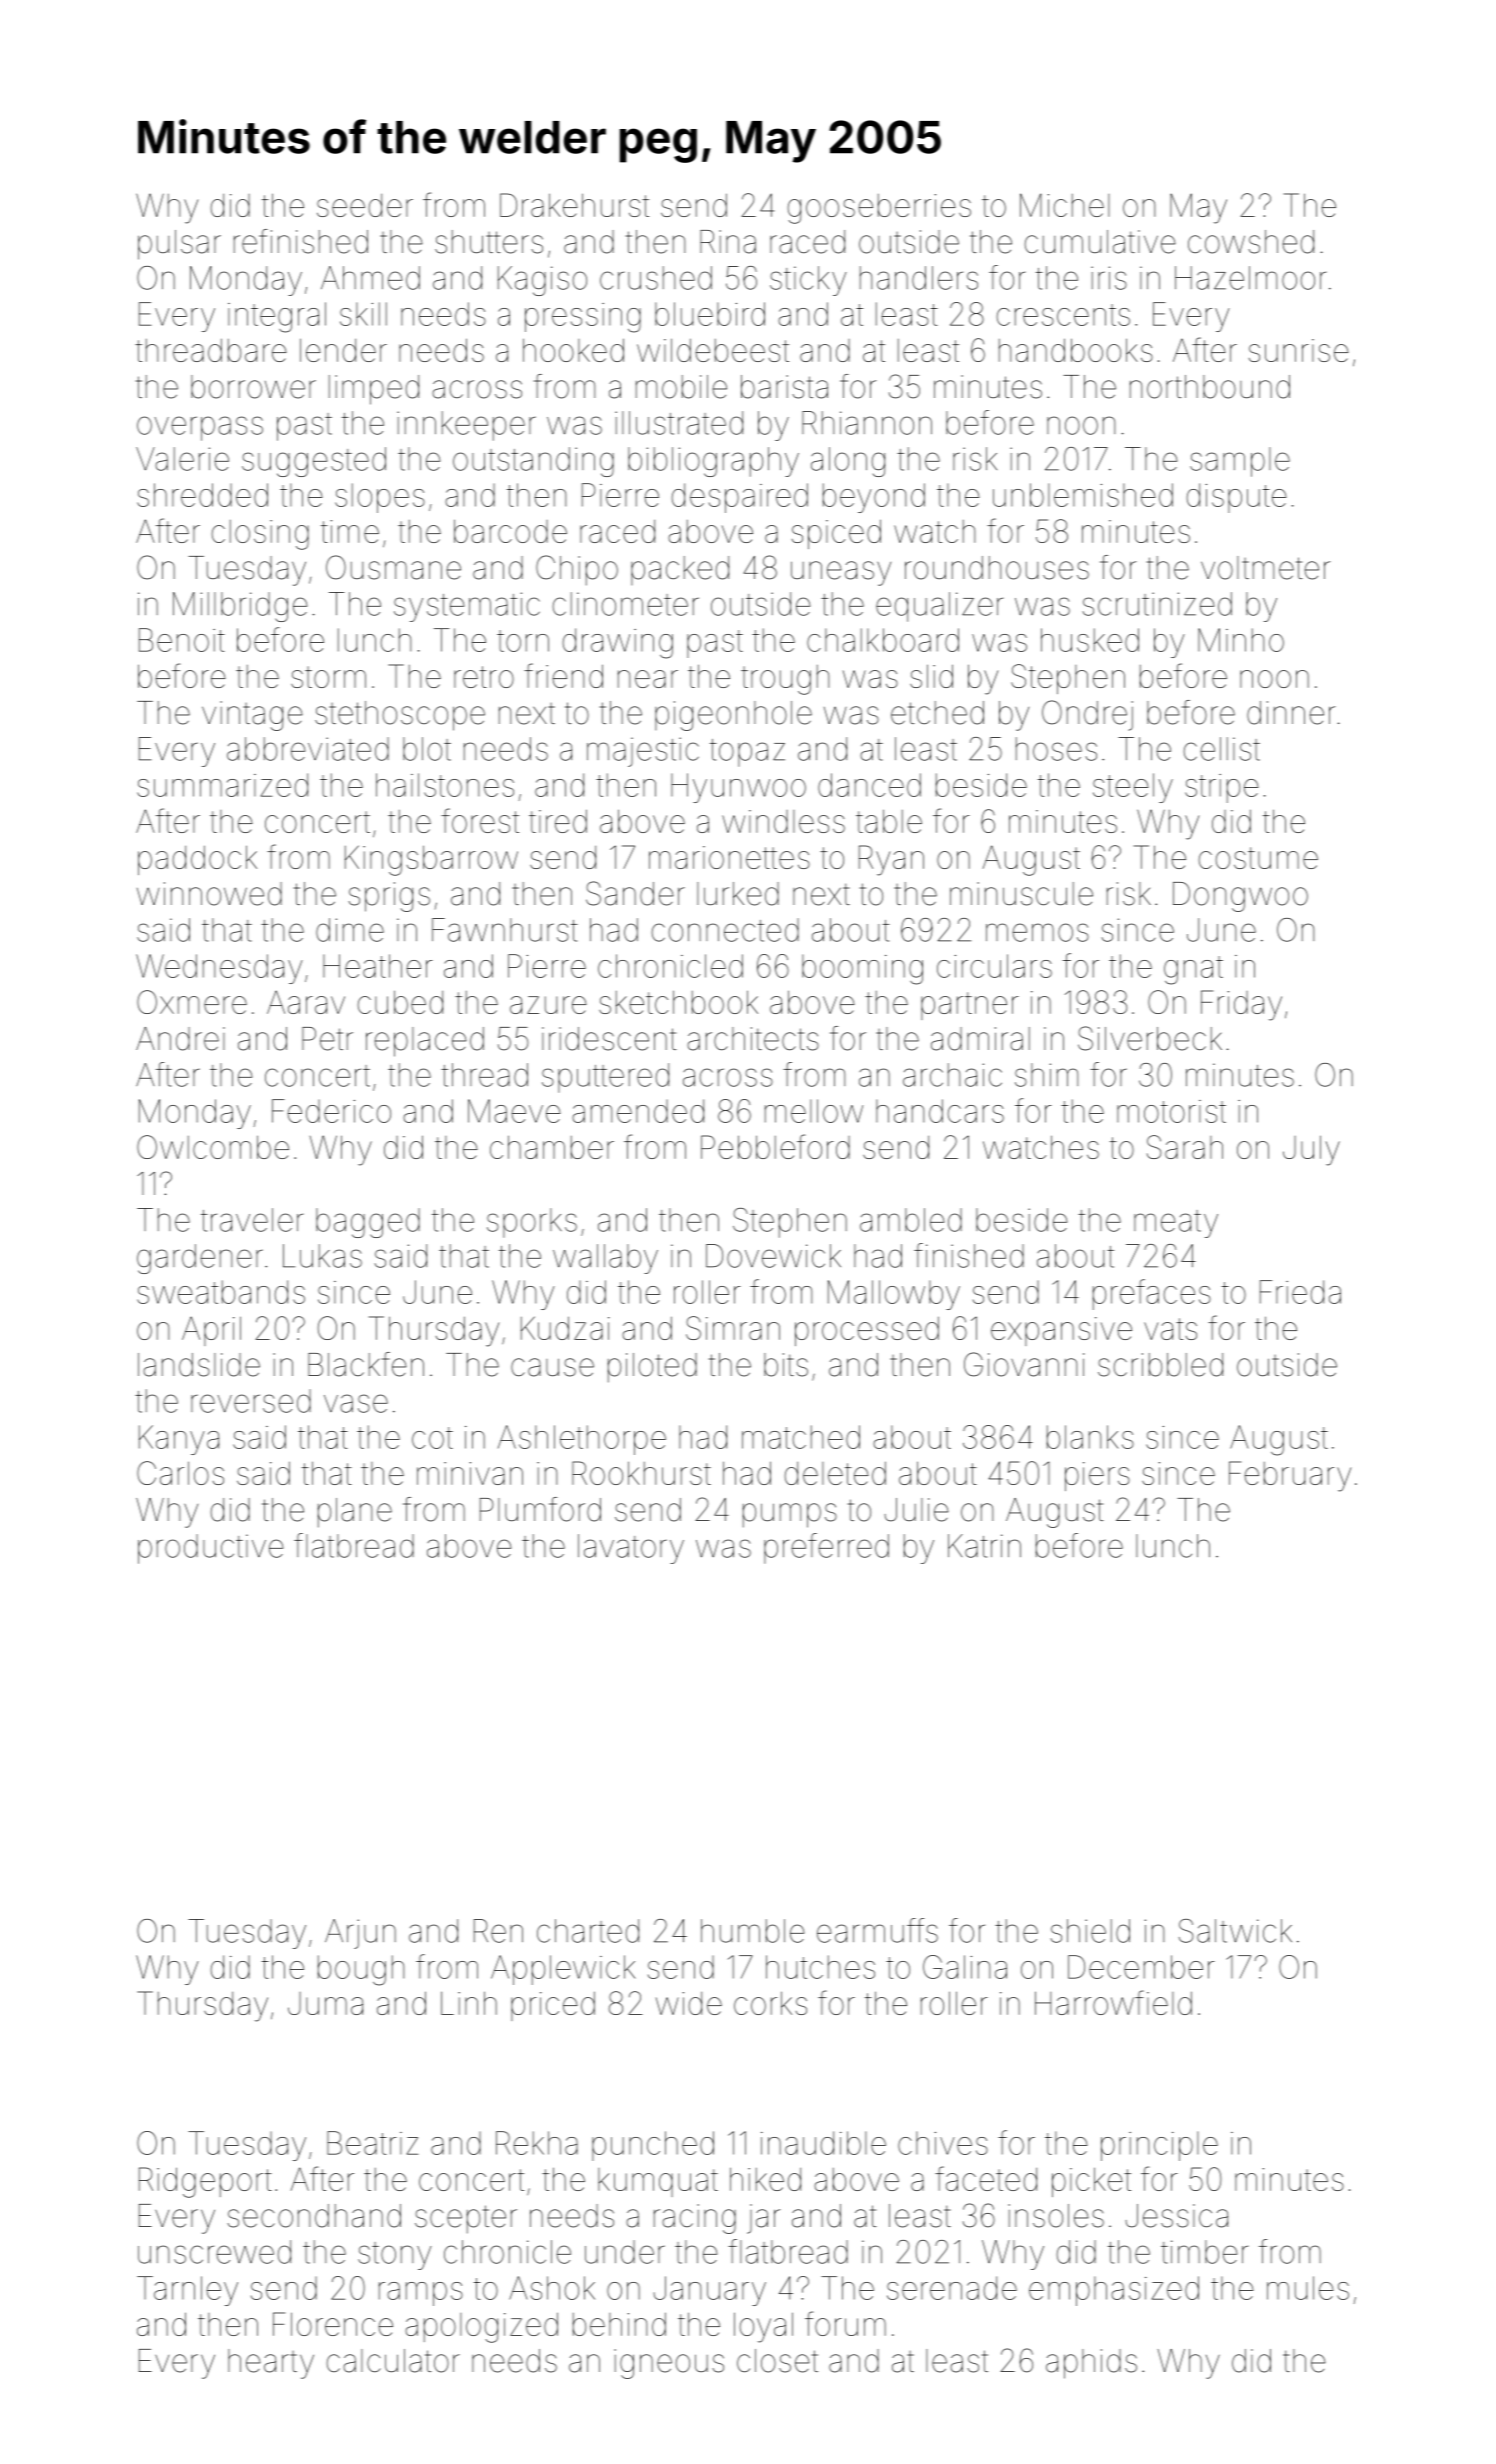  Describe the element at coordinates (1097, 1476) in the screenshot. I see `piers` at that location.
